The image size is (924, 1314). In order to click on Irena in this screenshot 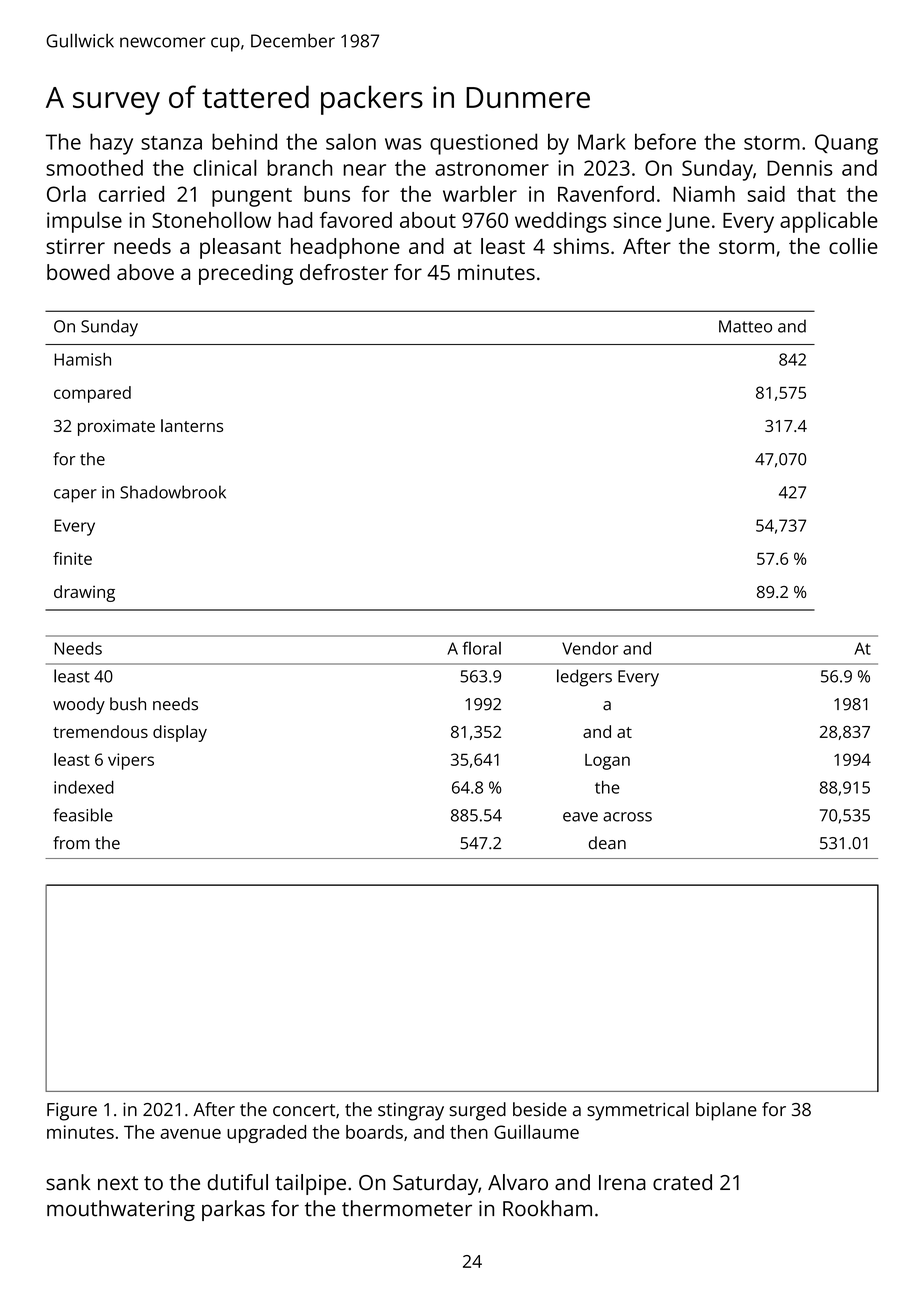, I will do `click(622, 1182)`.
